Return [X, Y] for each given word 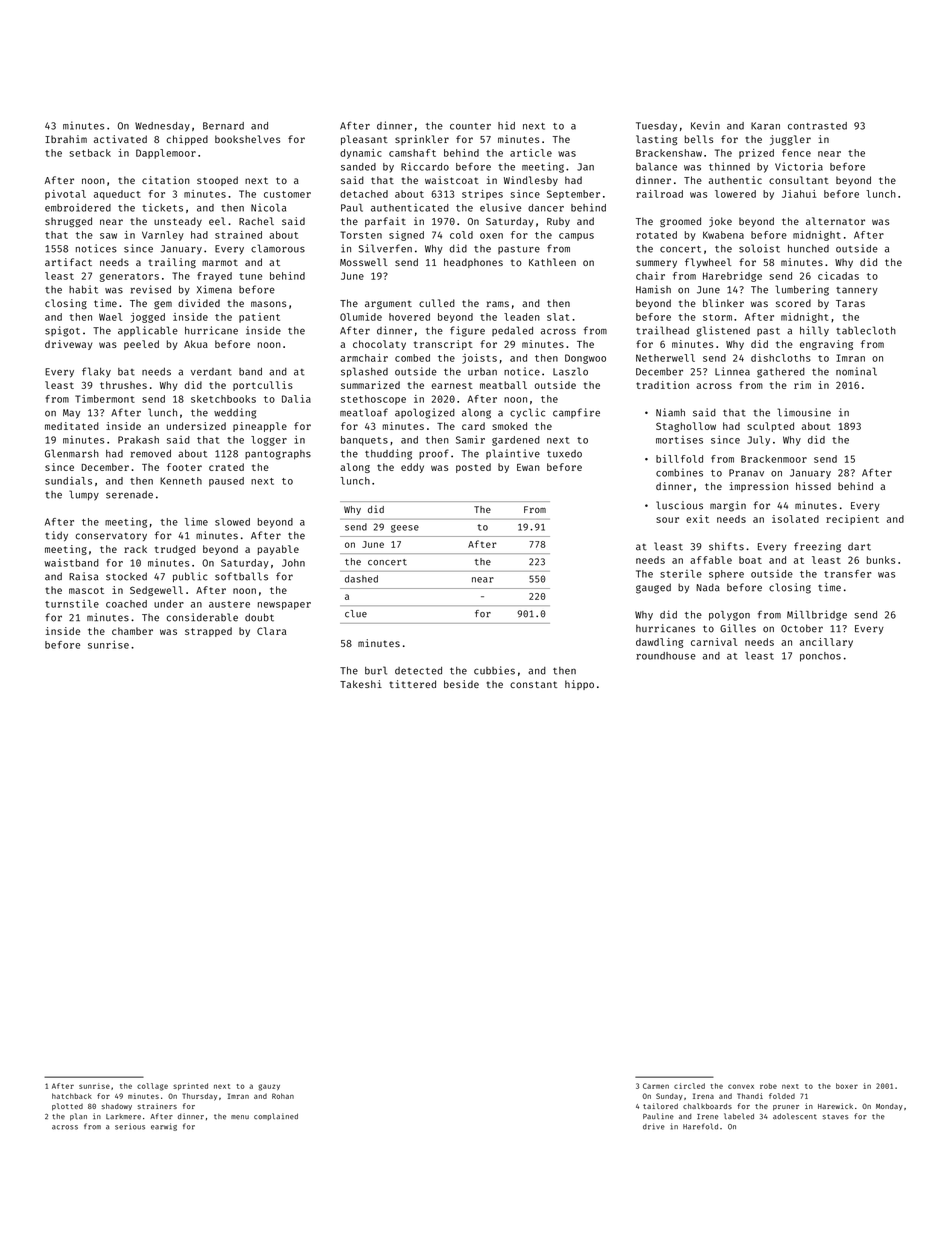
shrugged [68, 222]
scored [793, 303]
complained [276, 1117]
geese [405, 529]
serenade [129, 495]
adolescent [795, 1116]
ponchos [820, 657]
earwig [164, 1127]
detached [364, 194]
